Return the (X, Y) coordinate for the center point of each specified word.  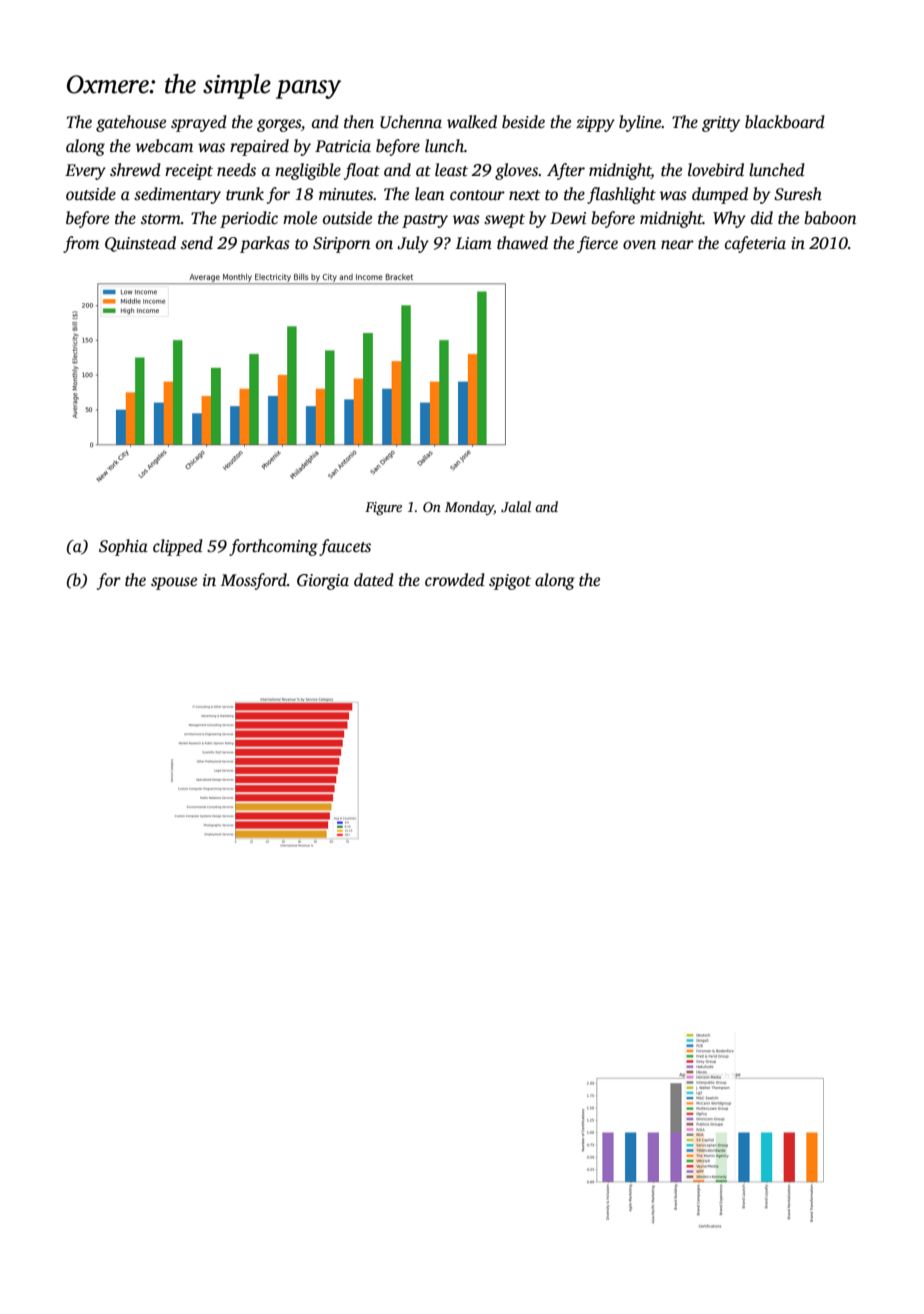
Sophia (123, 547)
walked (472, 121)
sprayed (199, 123)
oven (639, 245)
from (81, 244)
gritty (721, 124)
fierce (597, 244)
